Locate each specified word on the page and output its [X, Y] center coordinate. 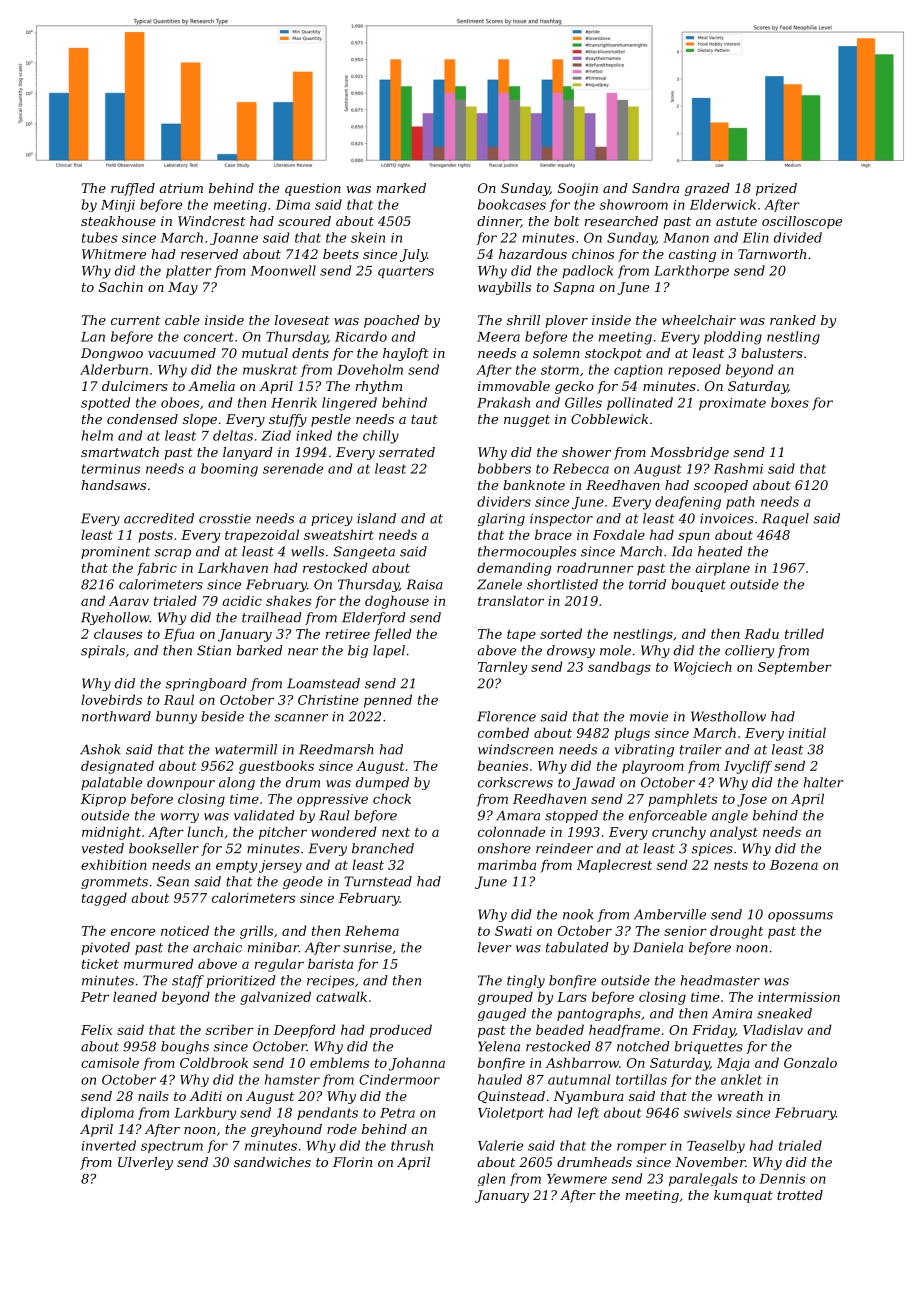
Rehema [372, 930]
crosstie [225, 518]
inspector [561, 519]
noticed [185, 930]
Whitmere [114, 254]
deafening [688, 503]
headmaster [720, 980]
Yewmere [577, 1179]
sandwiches [272, 1162]
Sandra [655, 188]
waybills [504, 288]
